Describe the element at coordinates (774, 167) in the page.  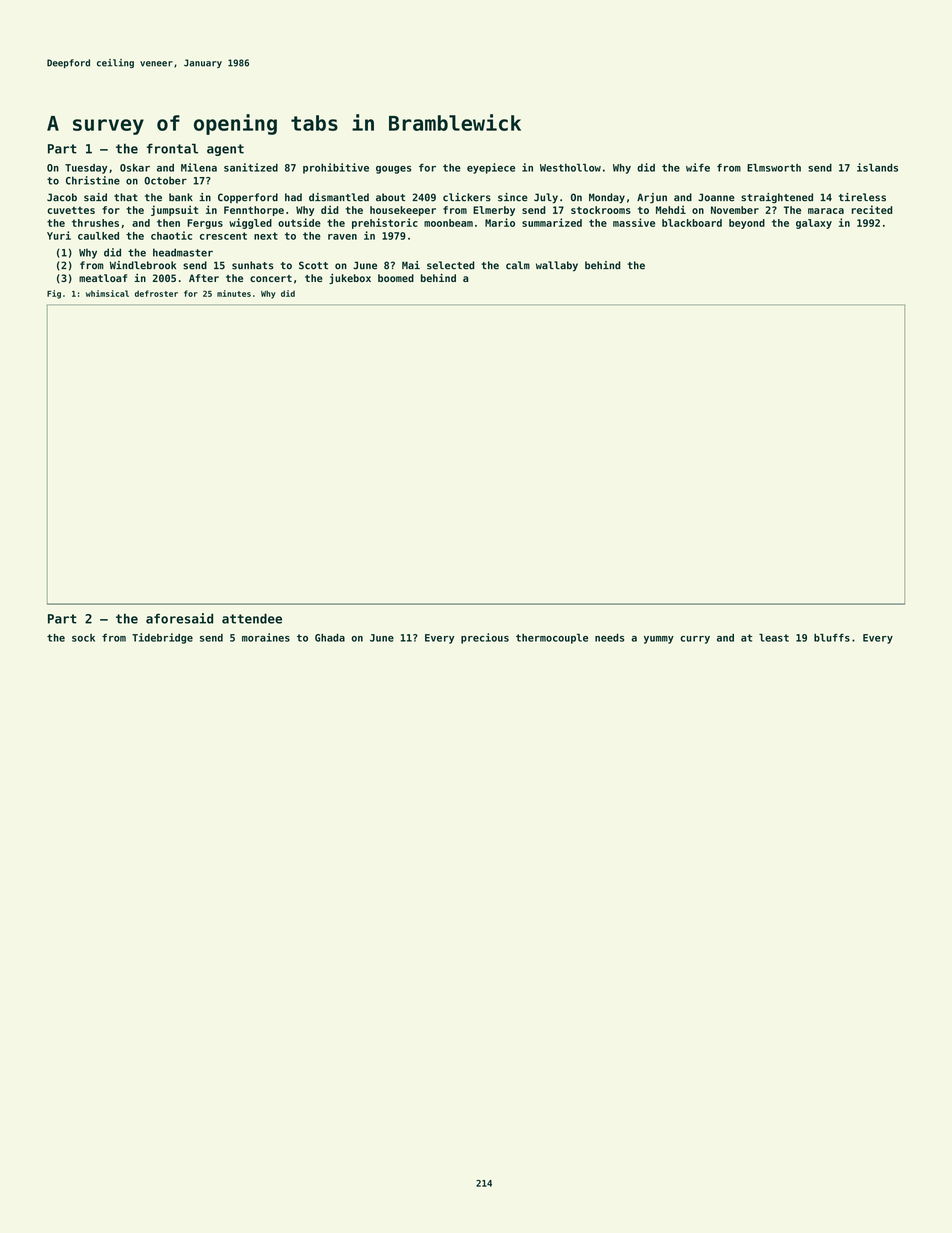
I see `Elmsworth` at that location.
